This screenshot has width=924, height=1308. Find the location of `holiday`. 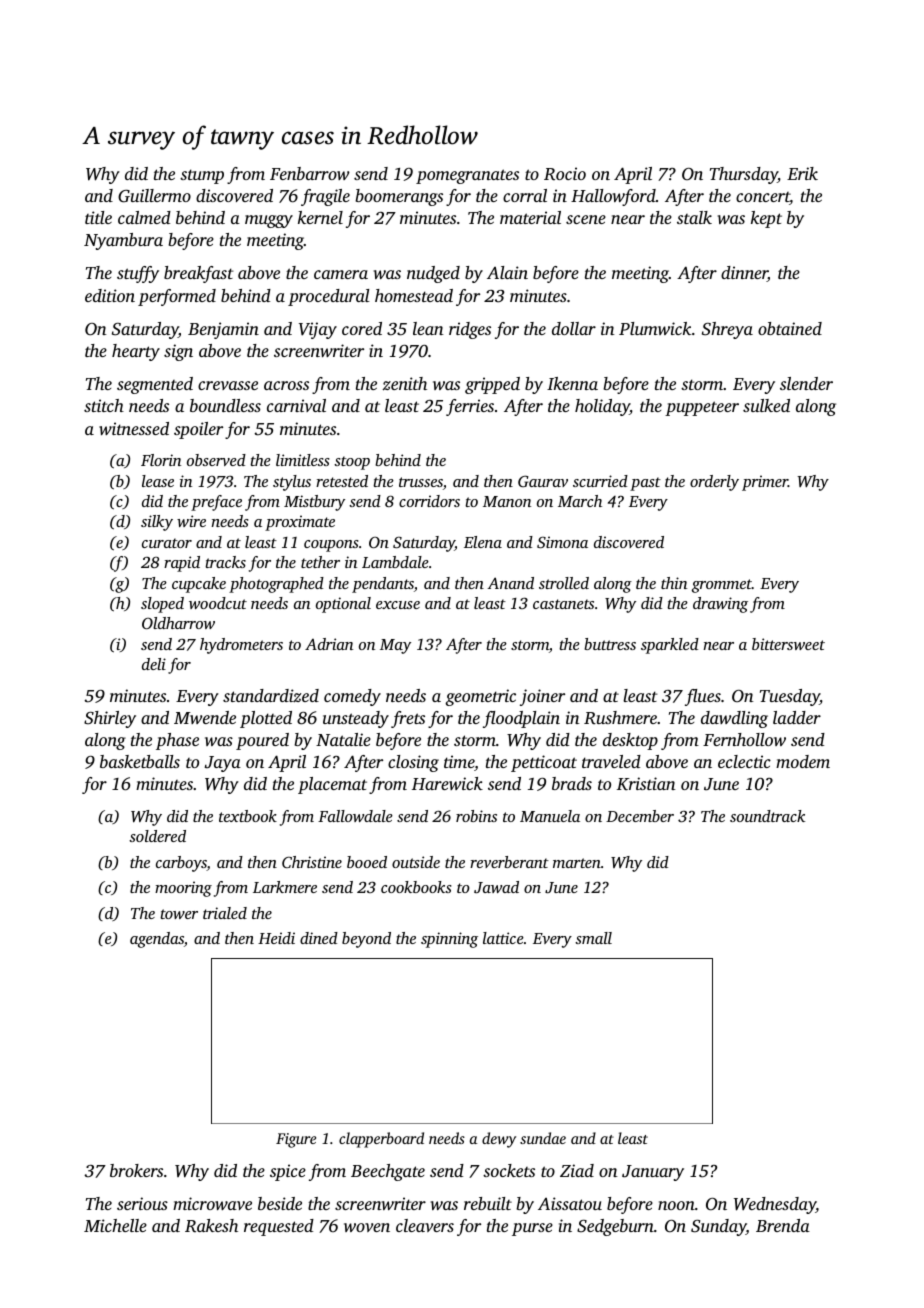

holiday is located at coordinates (602, 407).
